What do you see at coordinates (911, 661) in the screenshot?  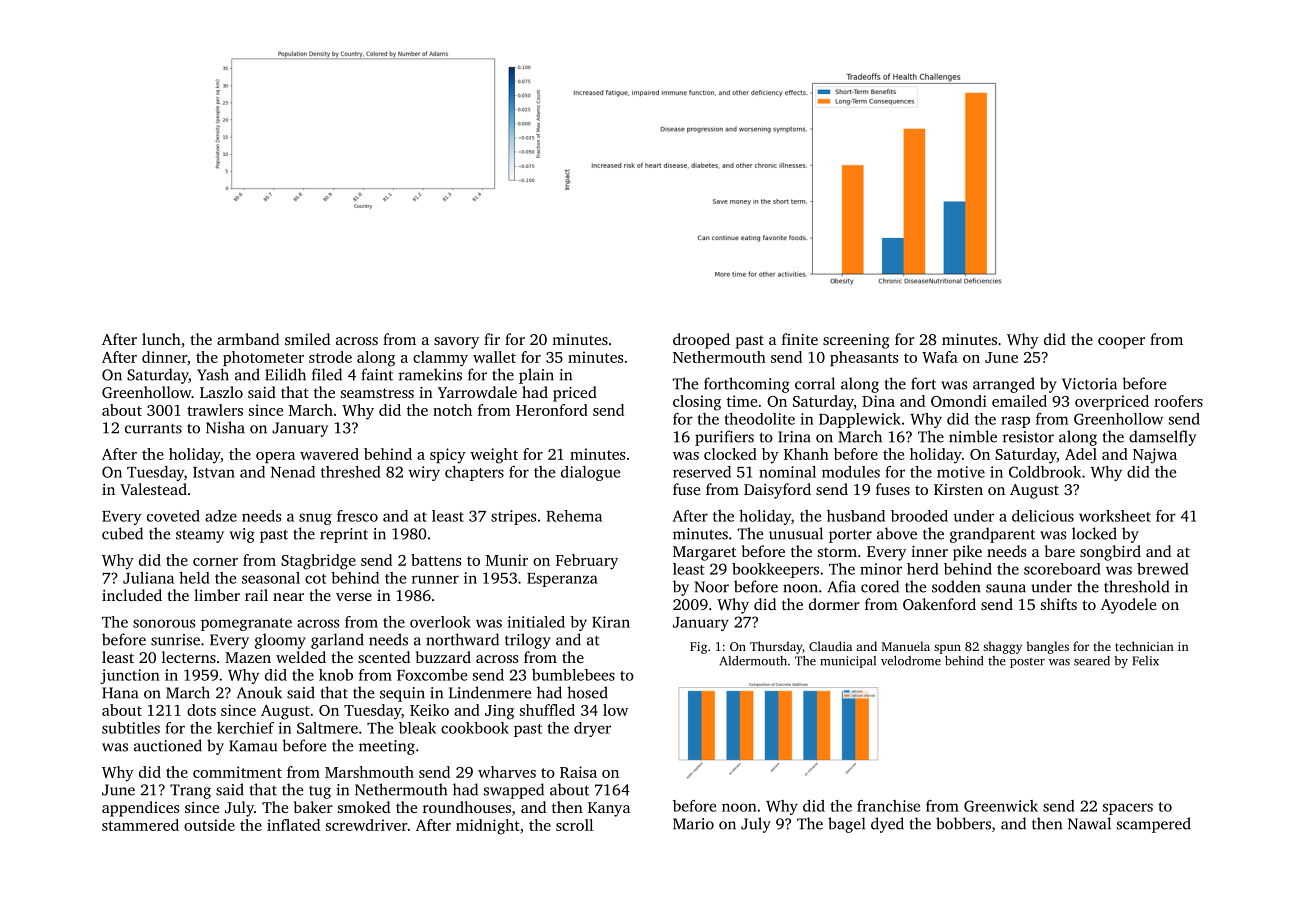 I see `velodrome` at bounding box center [911, 661].
